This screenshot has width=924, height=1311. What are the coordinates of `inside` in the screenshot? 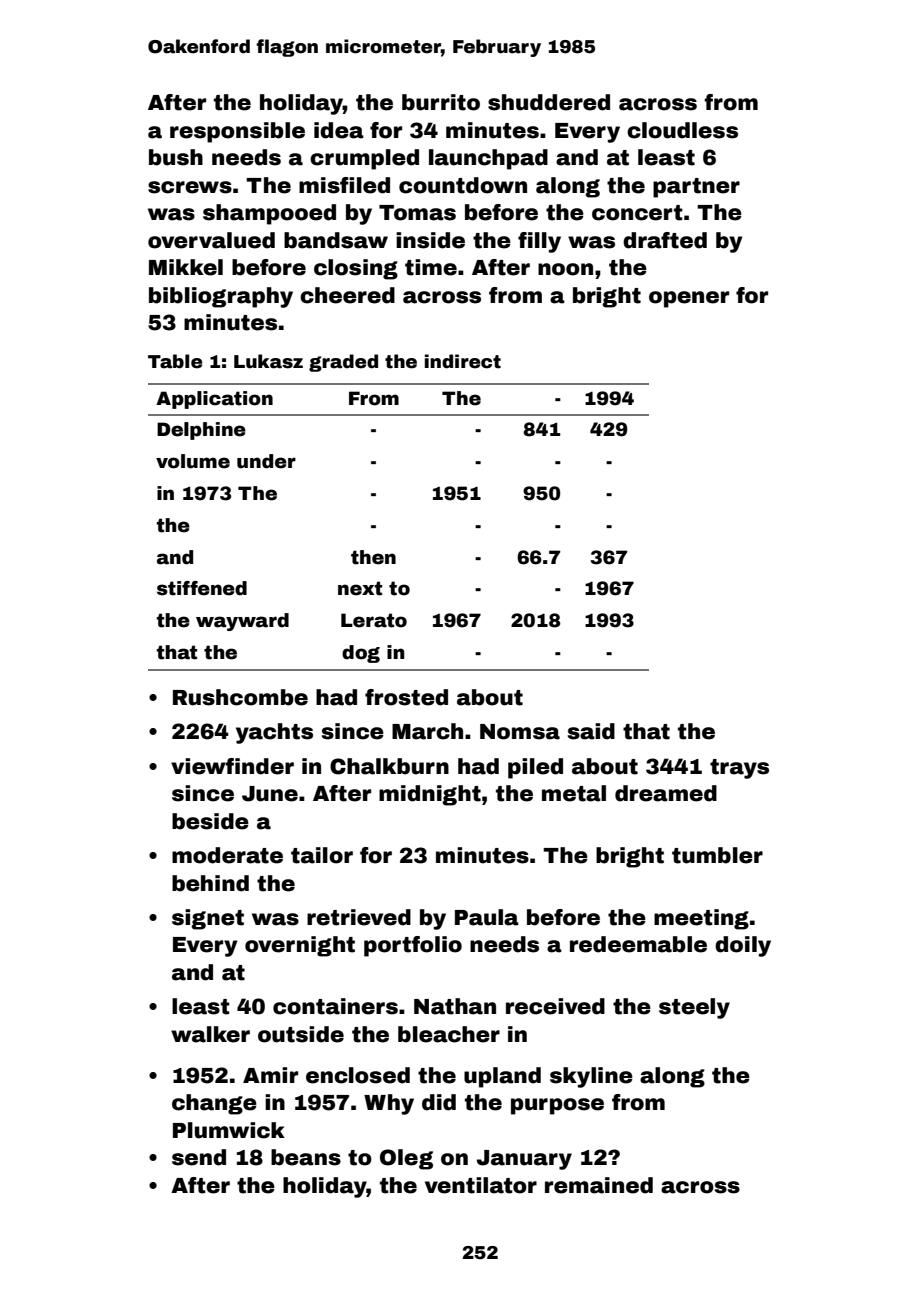 It's located at (430, 240).
